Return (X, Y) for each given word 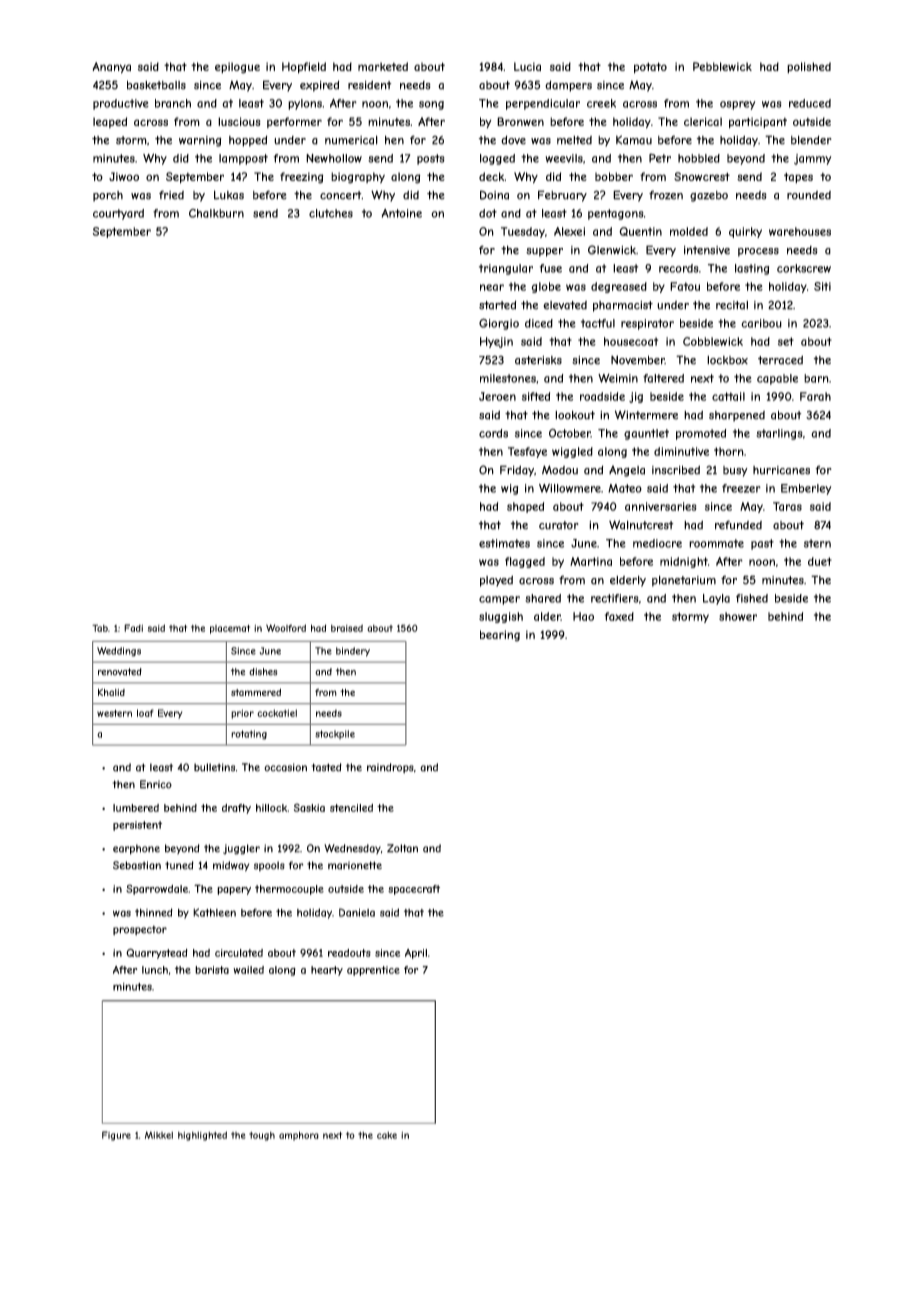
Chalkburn (216, 213)
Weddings (119, 652)
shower (738, 616)
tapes (798, 178)
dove (513, 140)
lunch (155, 970)
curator (559, 525)
